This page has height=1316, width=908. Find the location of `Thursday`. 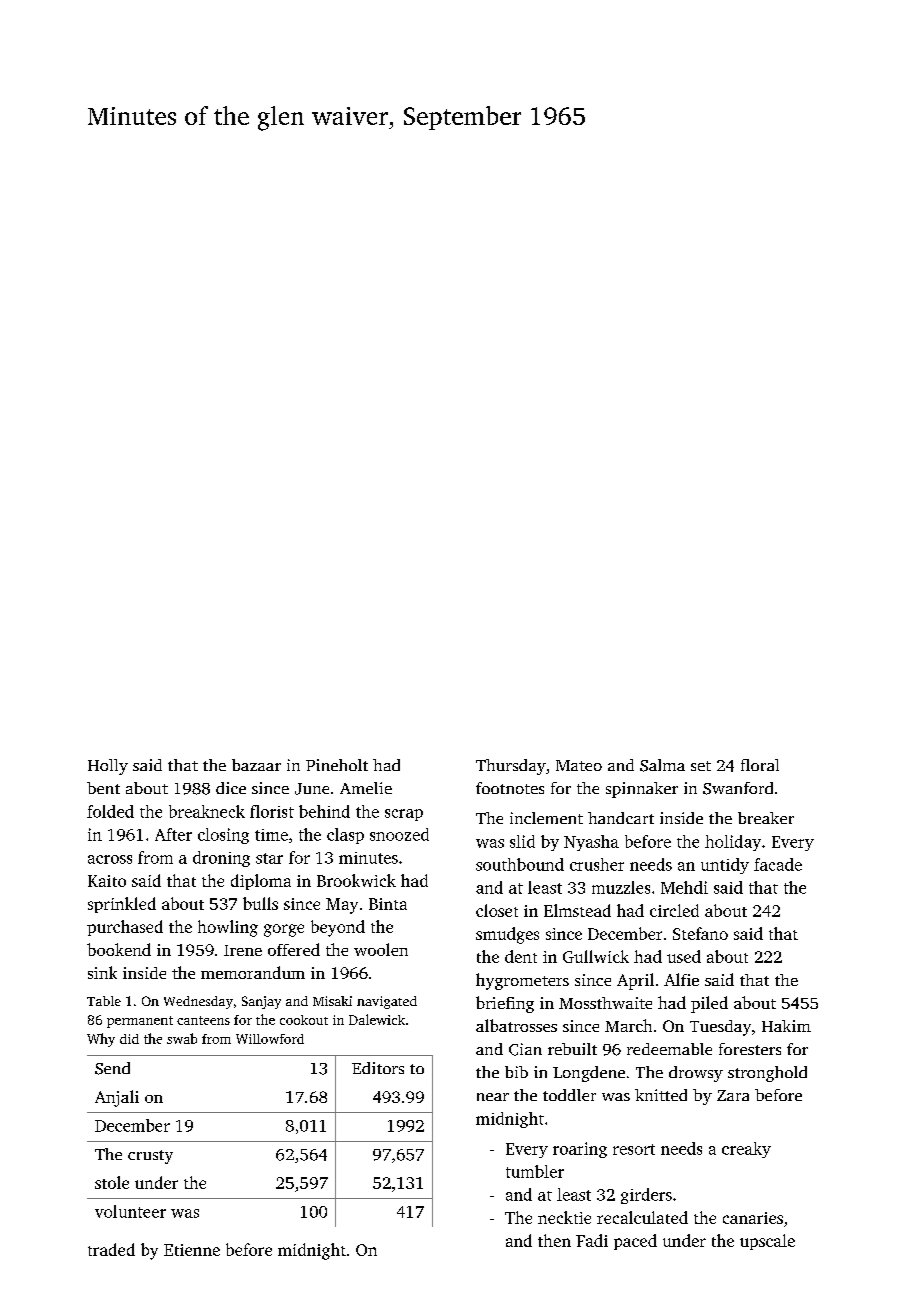

Thursday is located at coordinates (511, 767).
